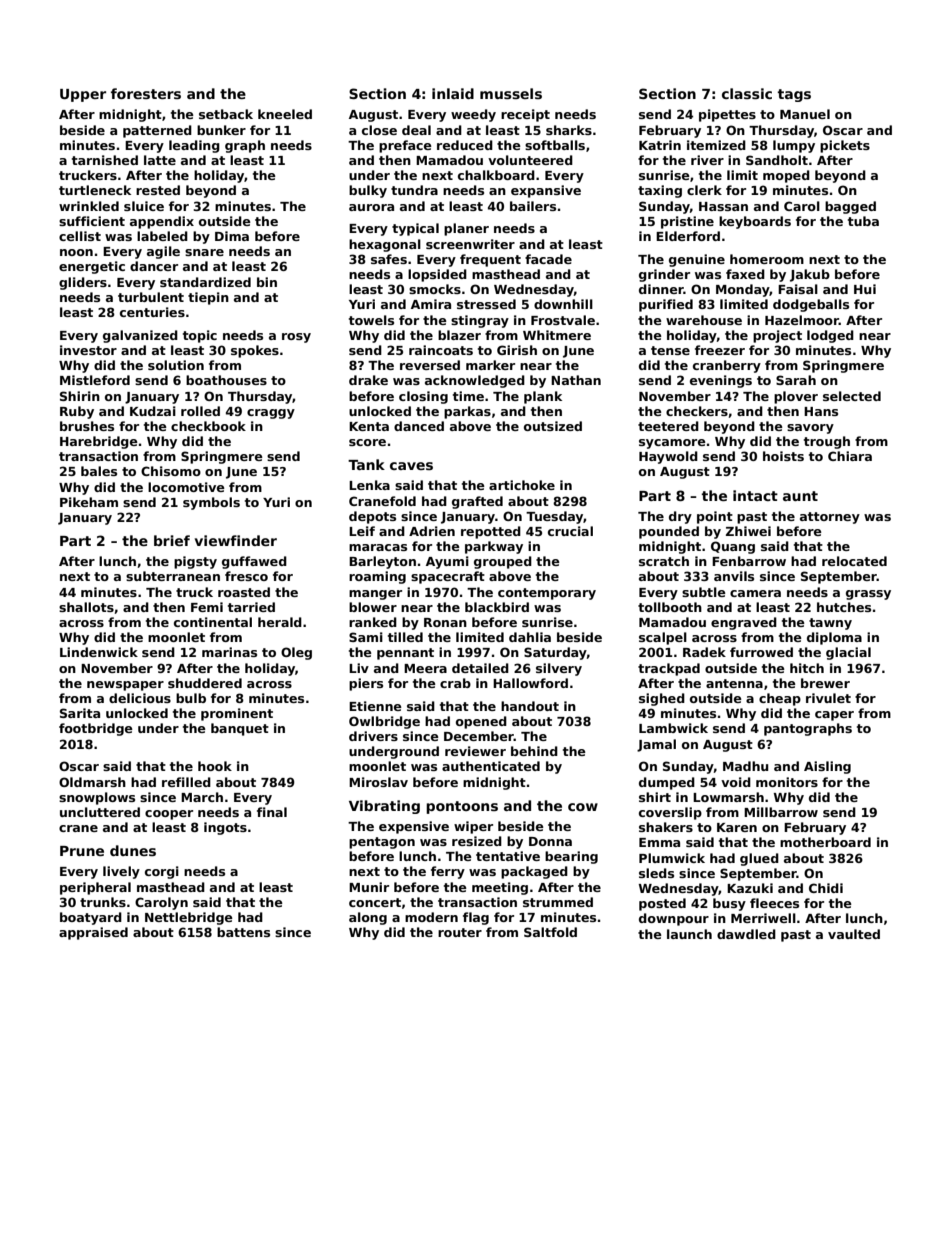 This document has width=952, height=1233. I want to click on Ayumi, so click(447, 562).
